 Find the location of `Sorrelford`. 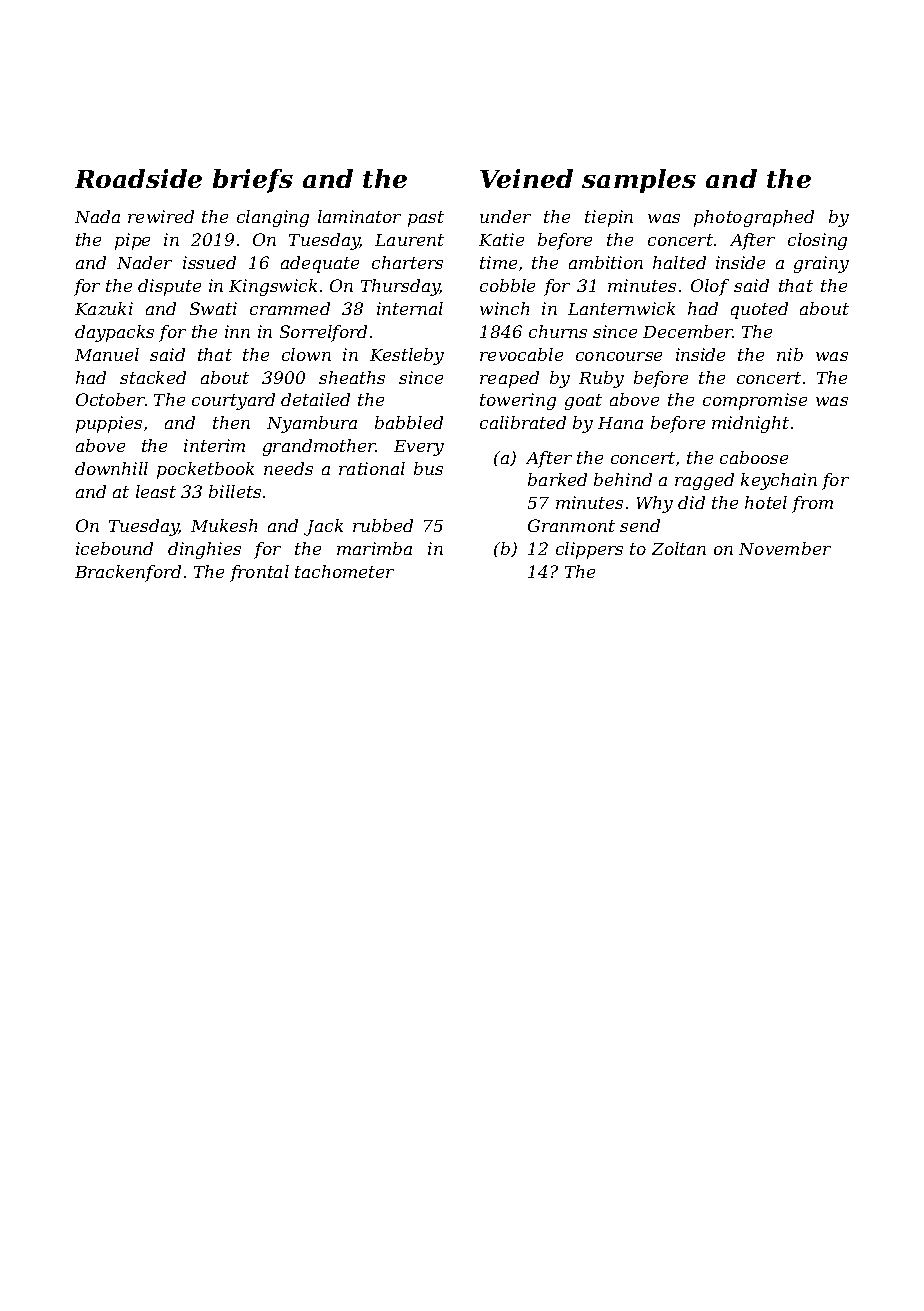

Sorrelford is located at coordinates (323, 333).
